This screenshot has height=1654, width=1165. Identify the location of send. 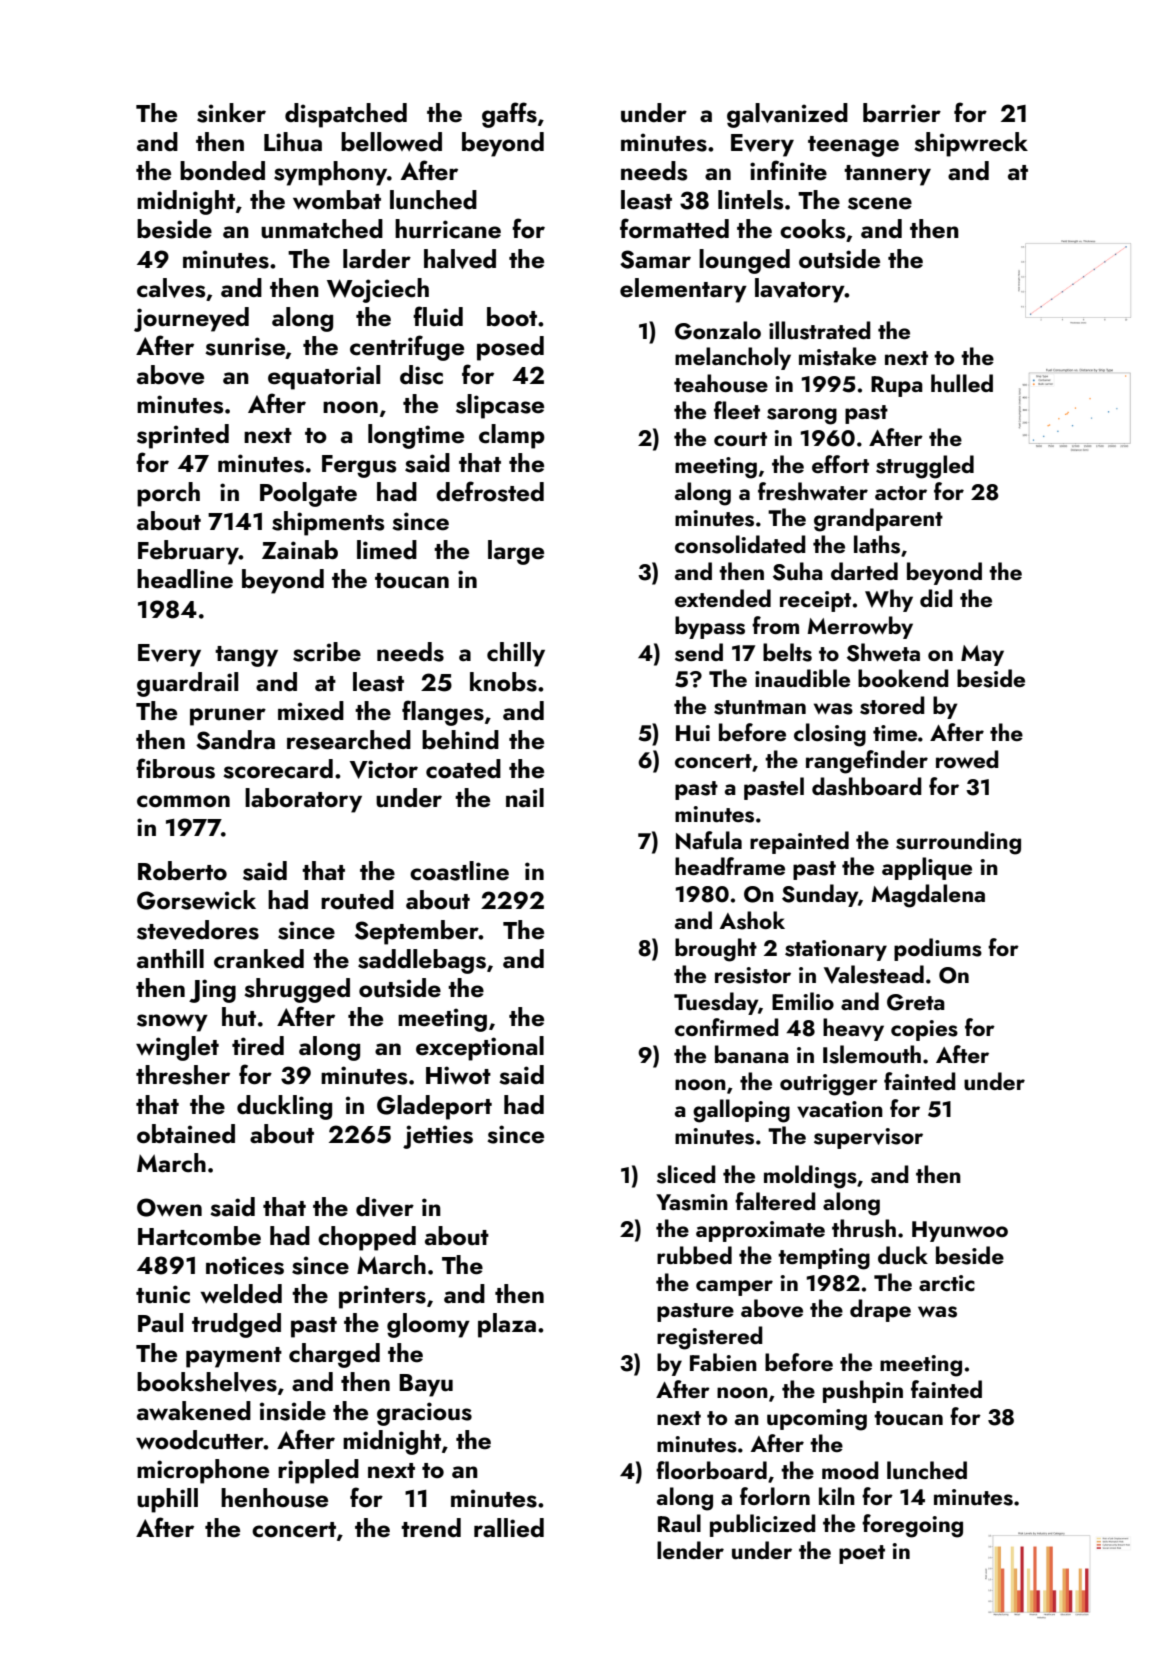
(699, 652).
